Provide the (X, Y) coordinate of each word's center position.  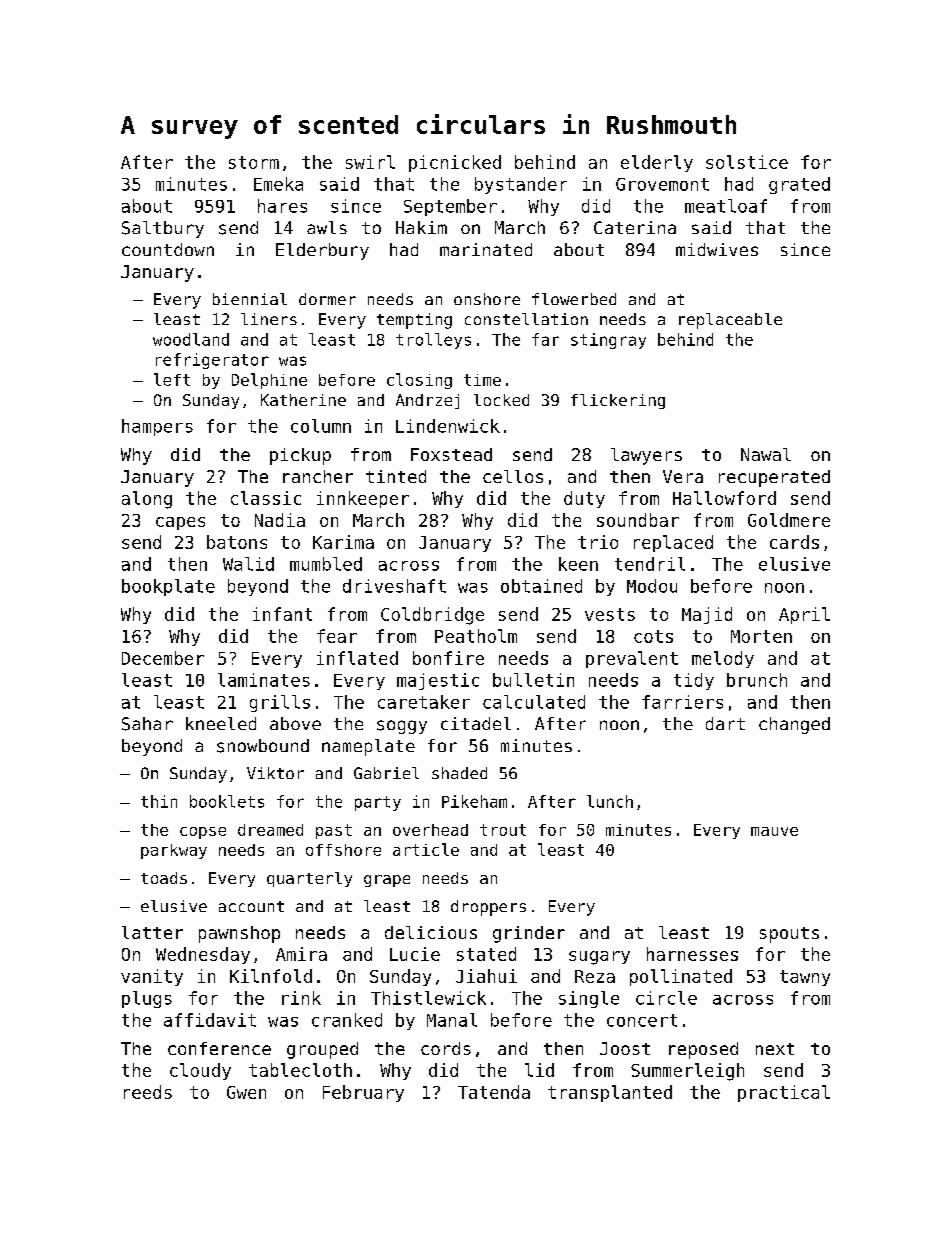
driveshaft (394, 586)
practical (784, 1093)
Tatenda (494, 1092)
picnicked (455, 163)
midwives (717, 249)
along (147, 500)
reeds (148, 1092)
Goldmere (789, 520)
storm (254, 162)
